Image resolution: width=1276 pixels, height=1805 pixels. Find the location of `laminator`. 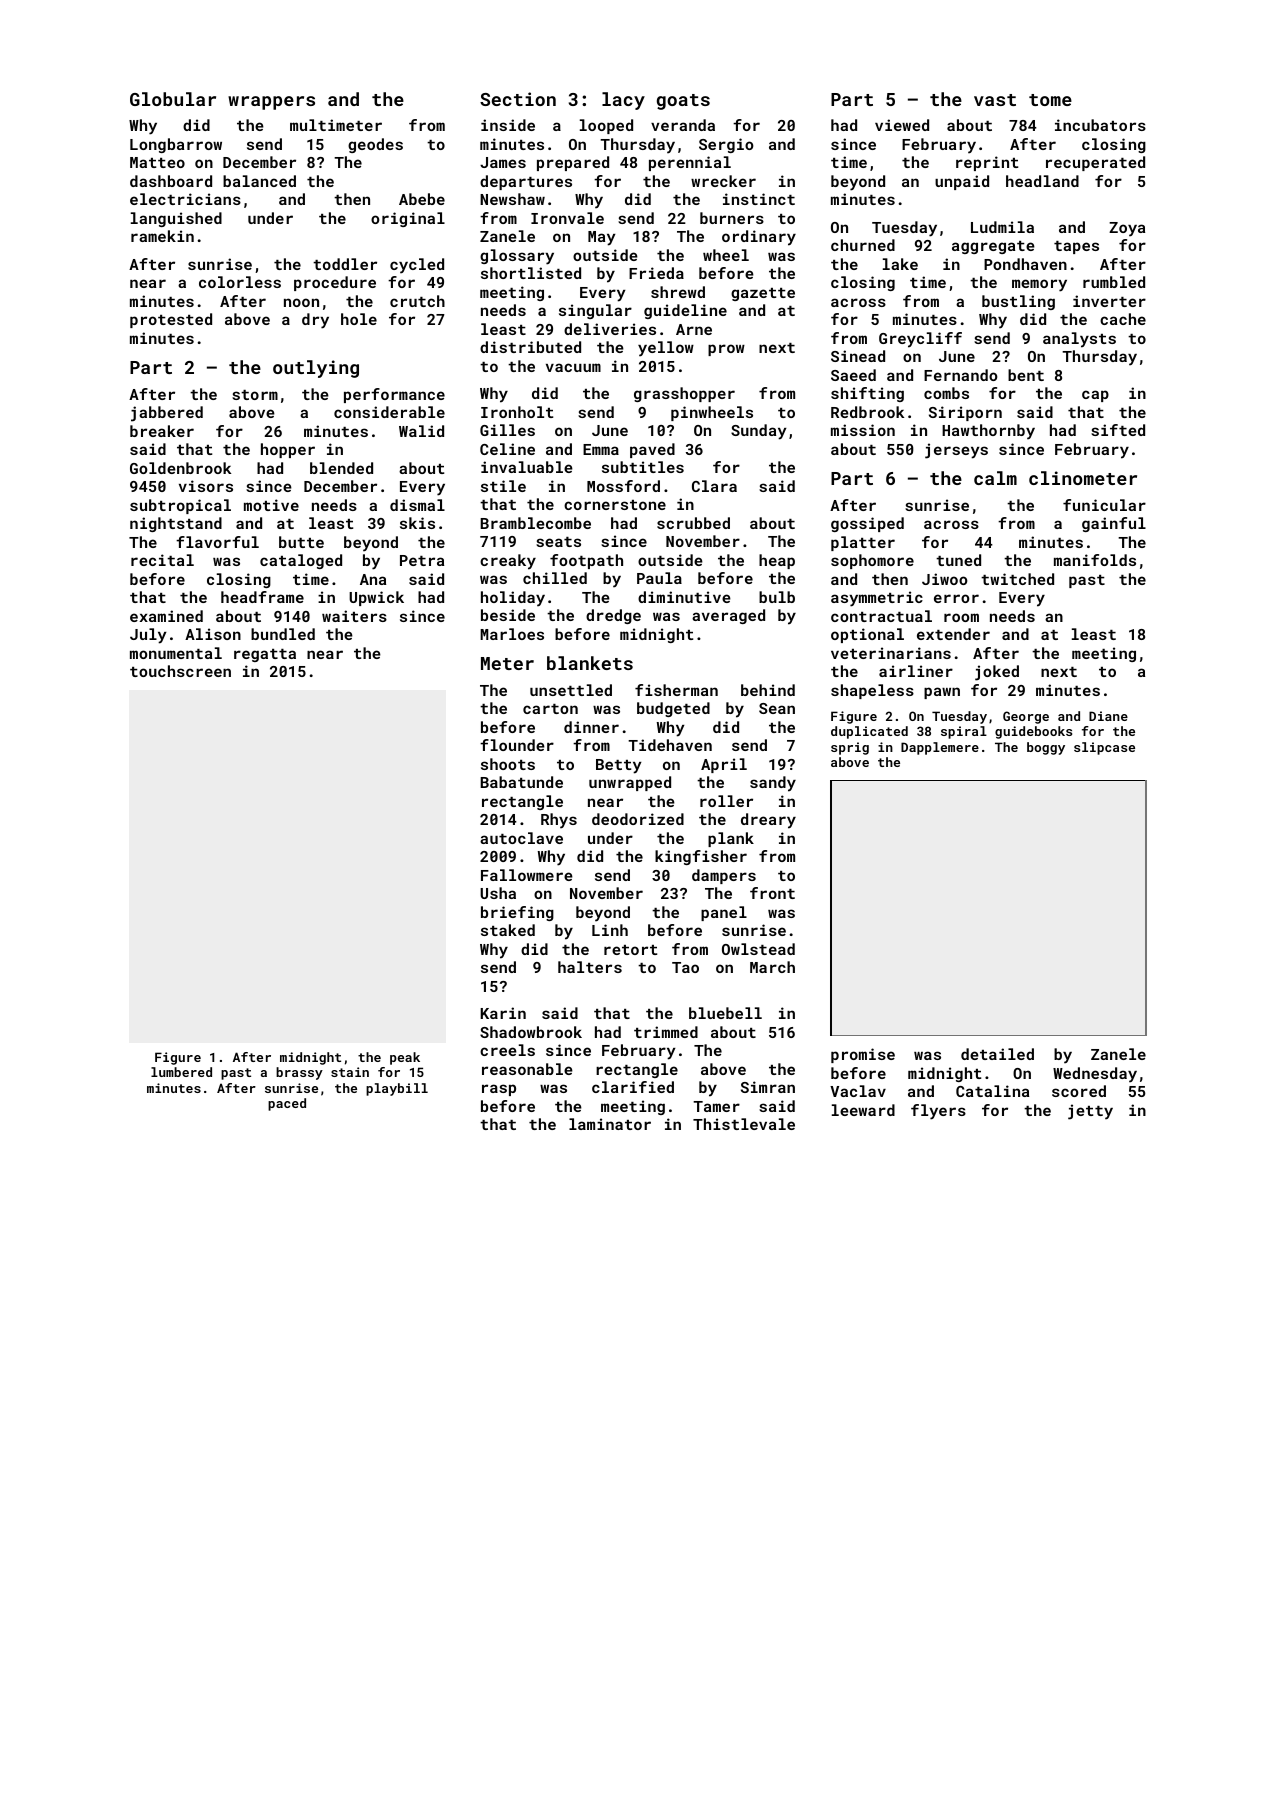

laminator is located at coordinates (610, 1124).
